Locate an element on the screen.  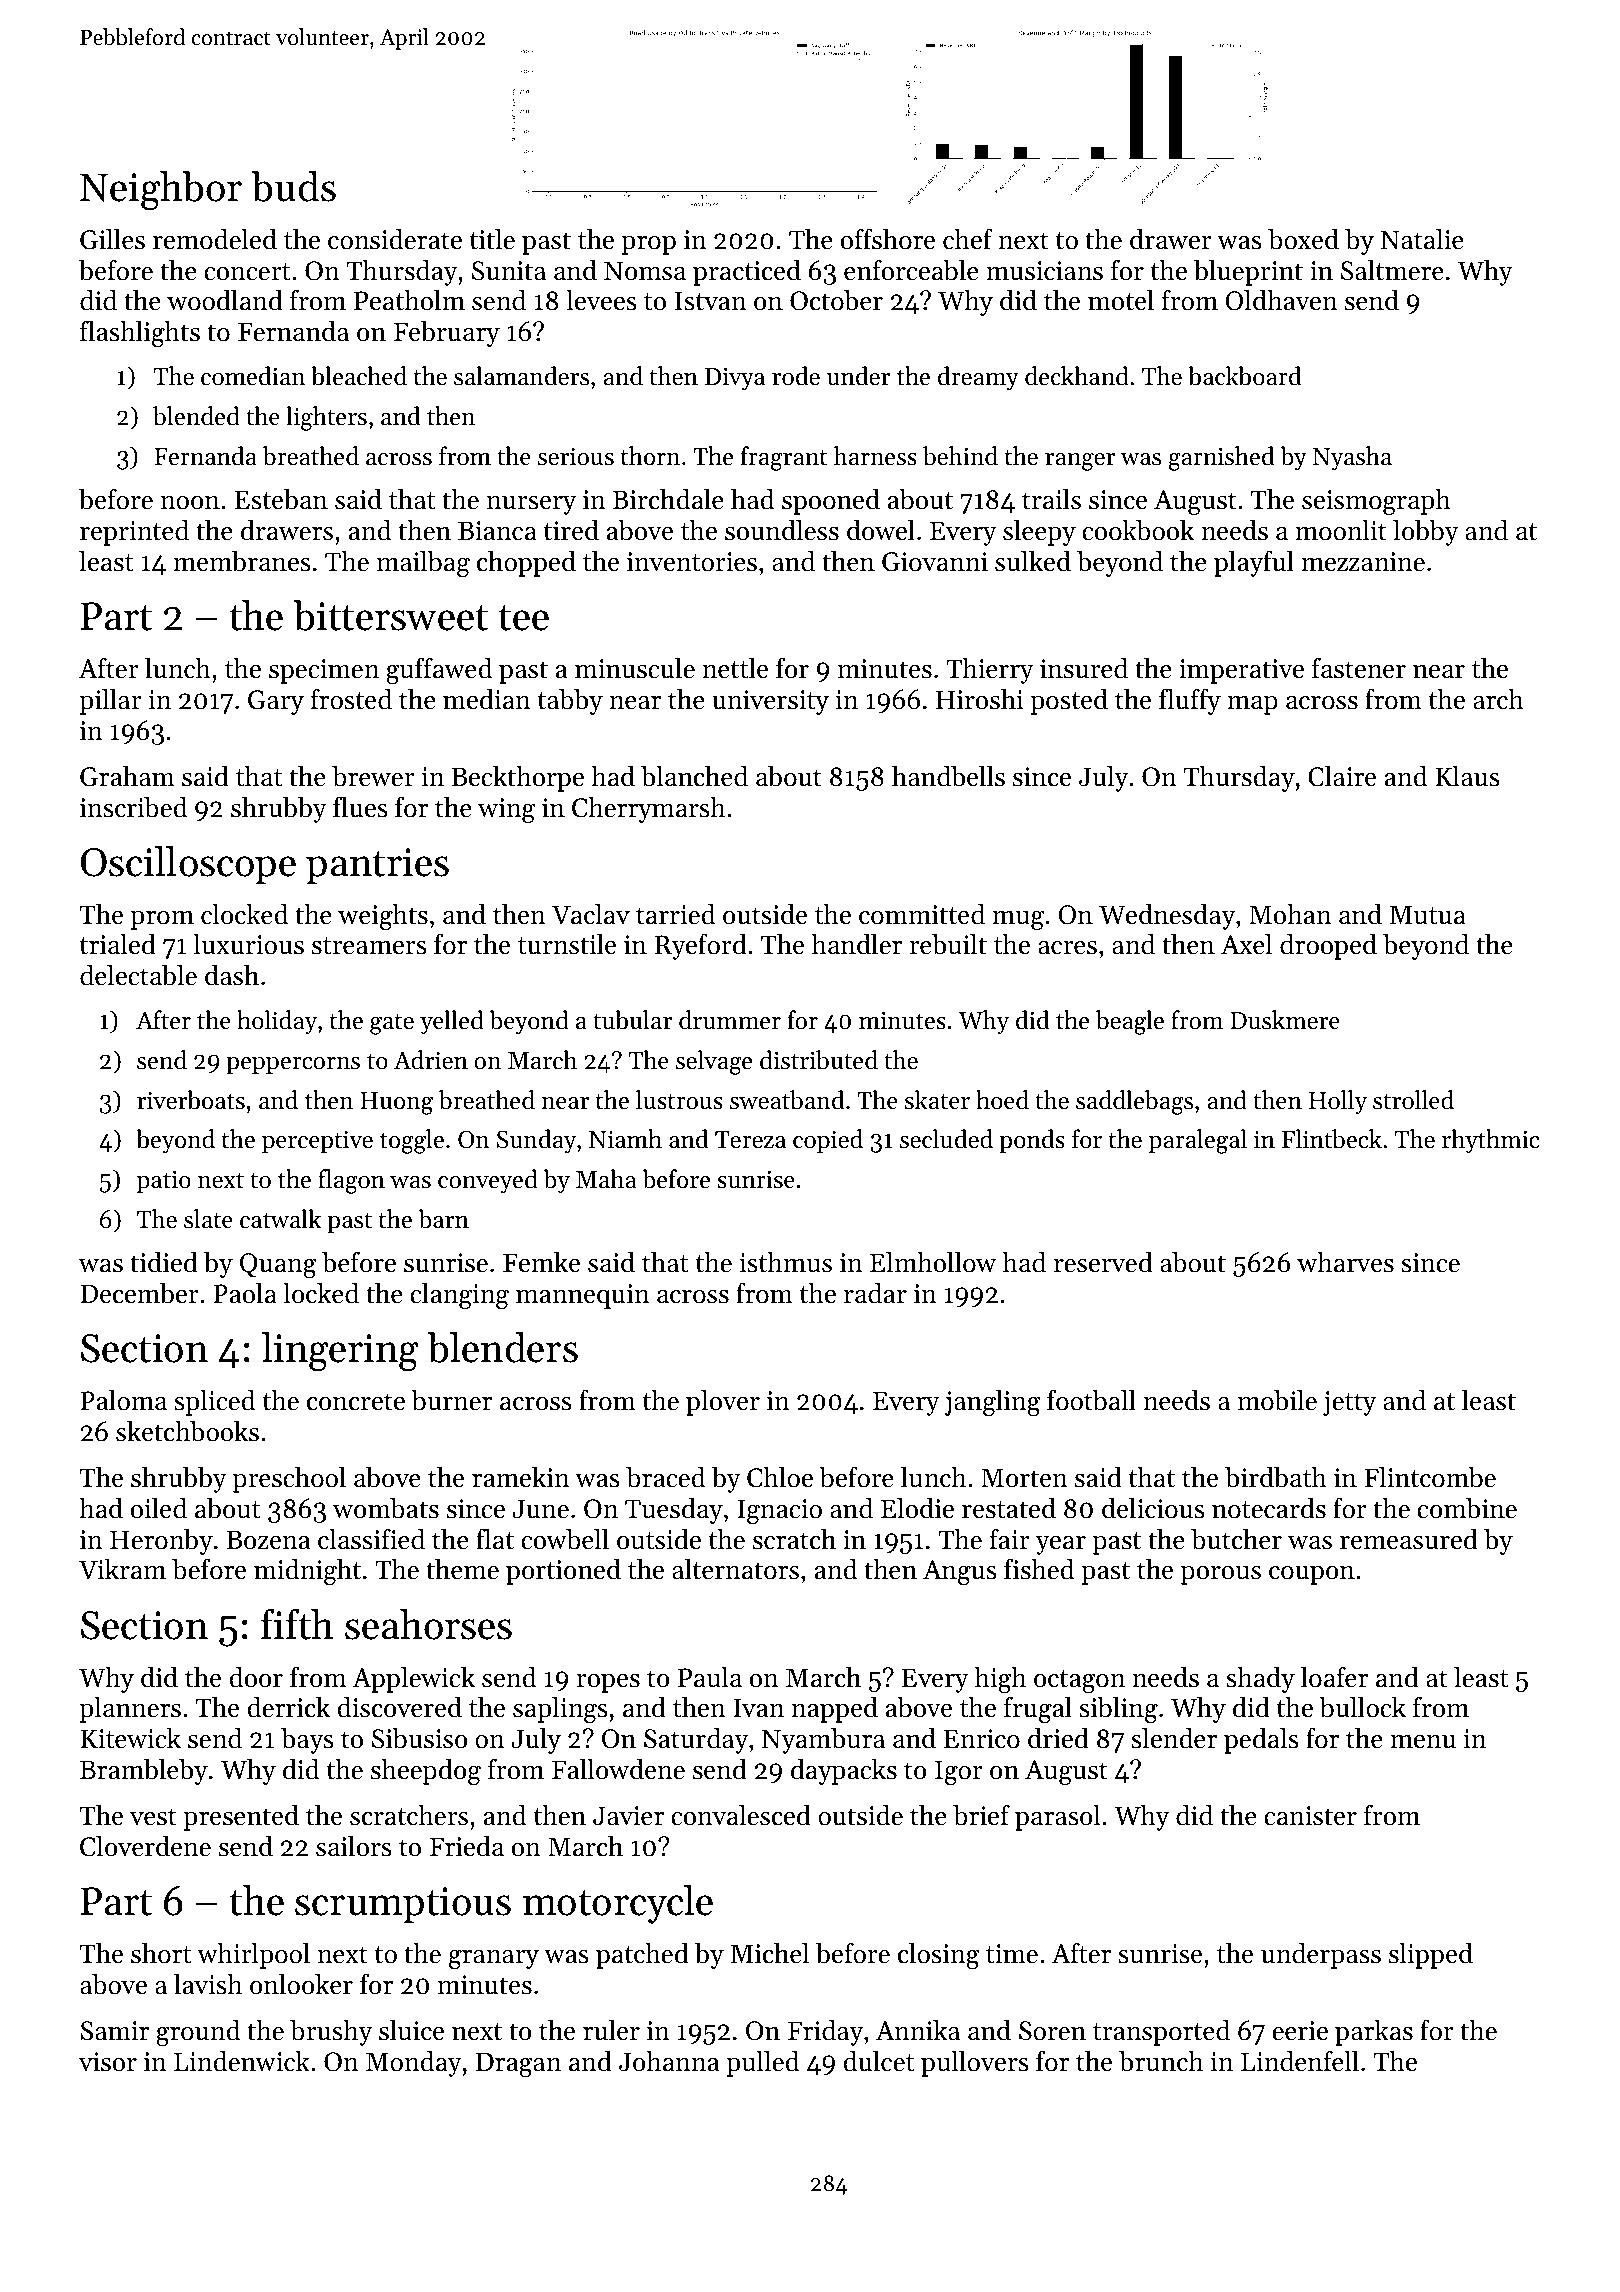
buds is located at coordinates (293, 186).
